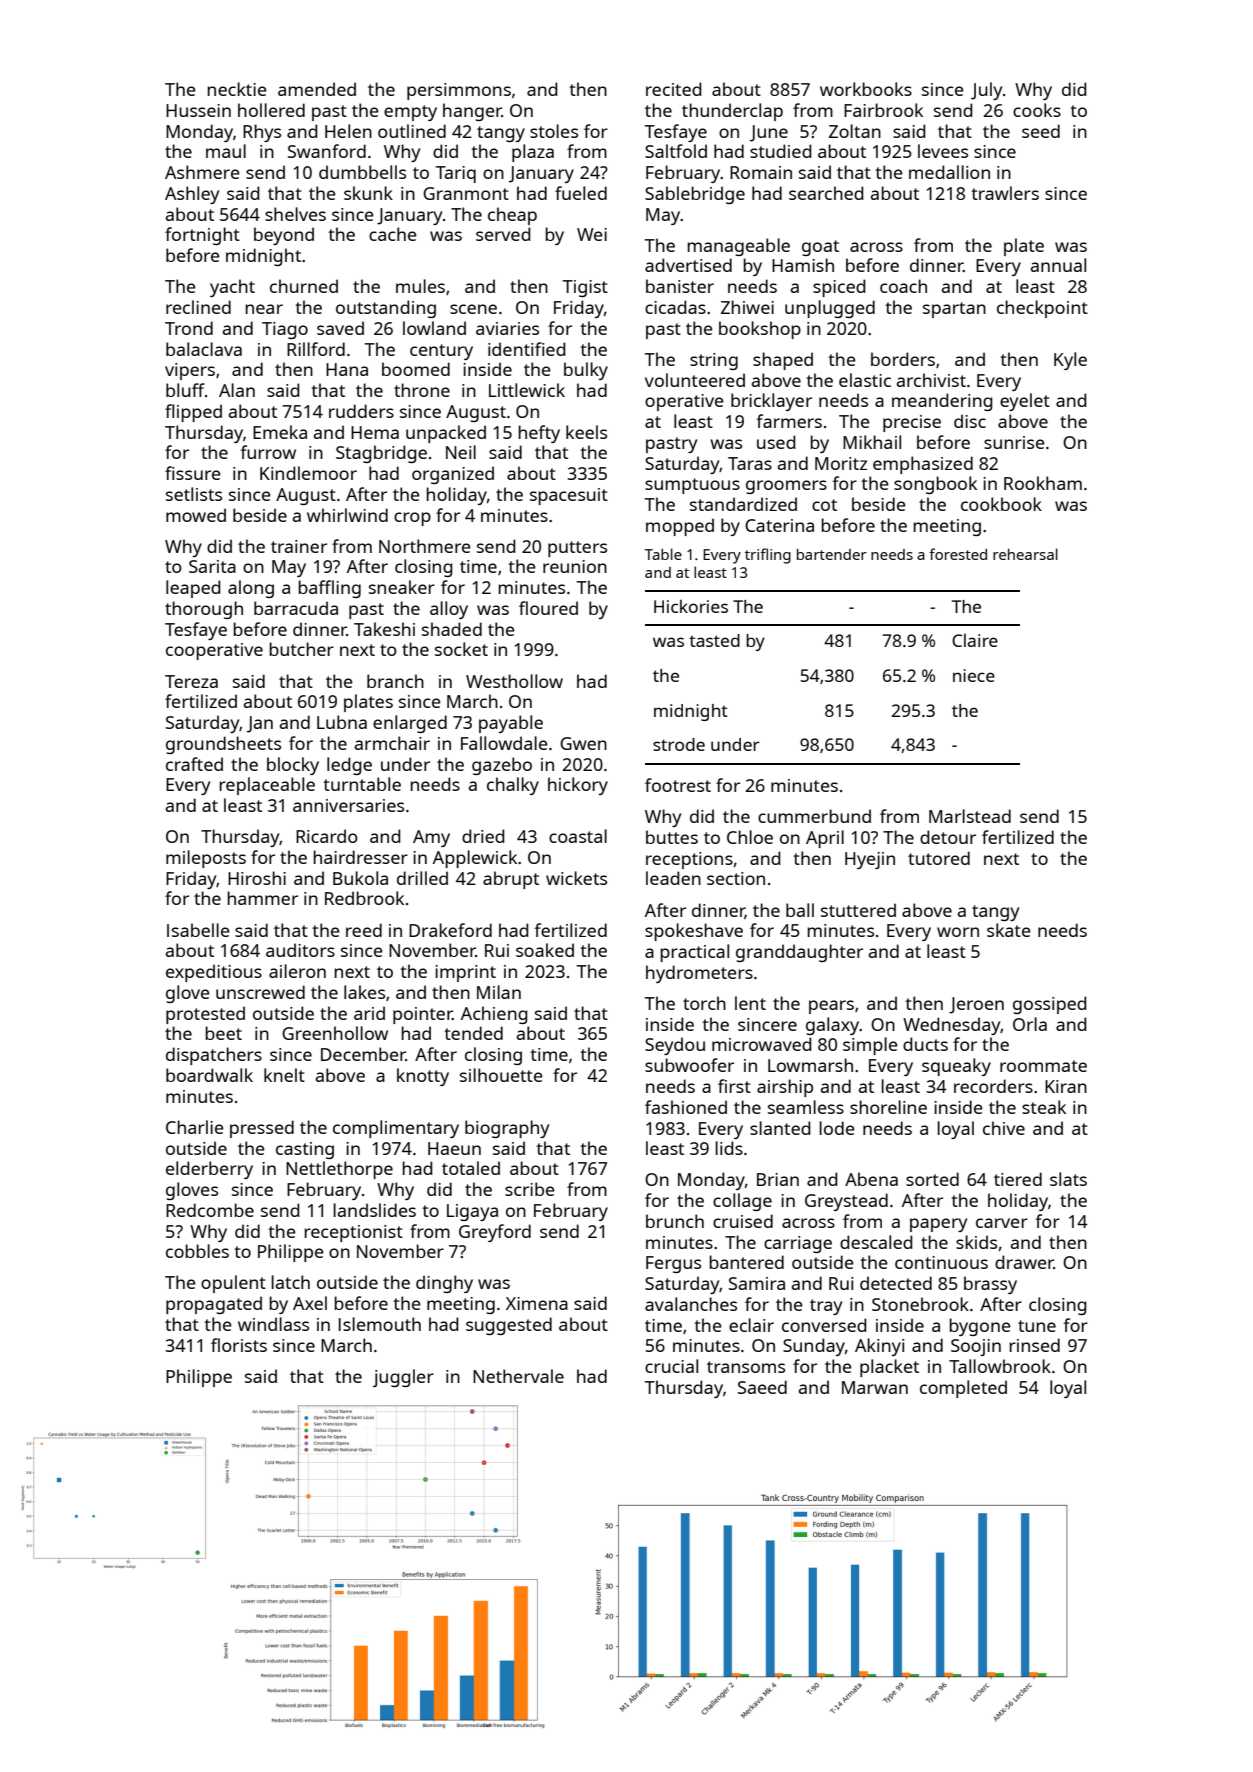 This screenshot has height=1772, width=1253. What do you see at coordinates (193, 589) in the screenshot?
I see `leaped` at bounding box center [193, 589].
